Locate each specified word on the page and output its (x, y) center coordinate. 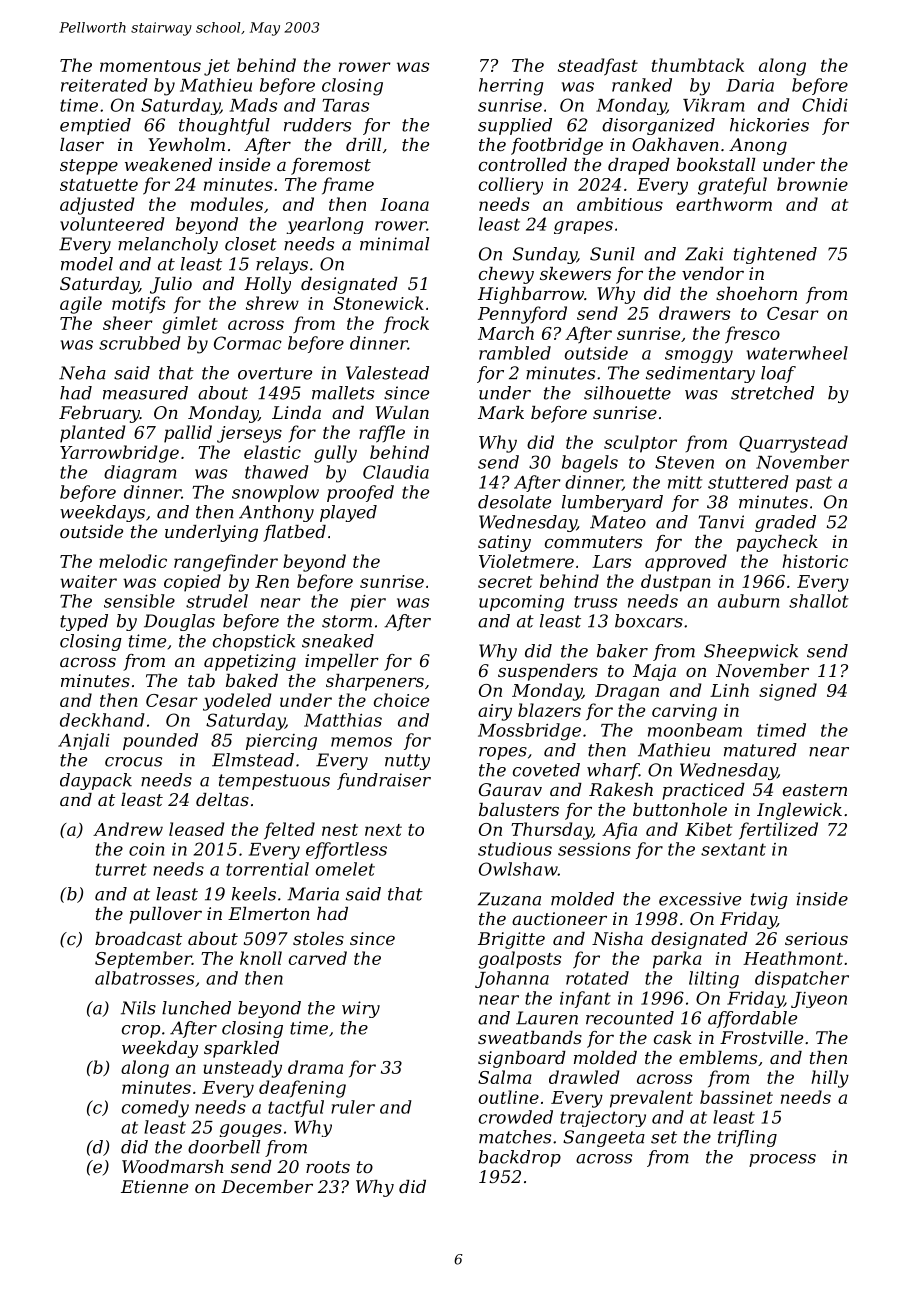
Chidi (825, 105)
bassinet (736, 1097)
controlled (523, 164)
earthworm (724, 204)
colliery (511, 186)
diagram (140, 474)
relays (282, 265)
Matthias (343, 720)
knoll (261, 958)
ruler (353, 1107)
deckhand (102, 720)
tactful (296, 1108)
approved (686, 563)
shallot (818, 601)
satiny (504, 543)
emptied (95, 126)
